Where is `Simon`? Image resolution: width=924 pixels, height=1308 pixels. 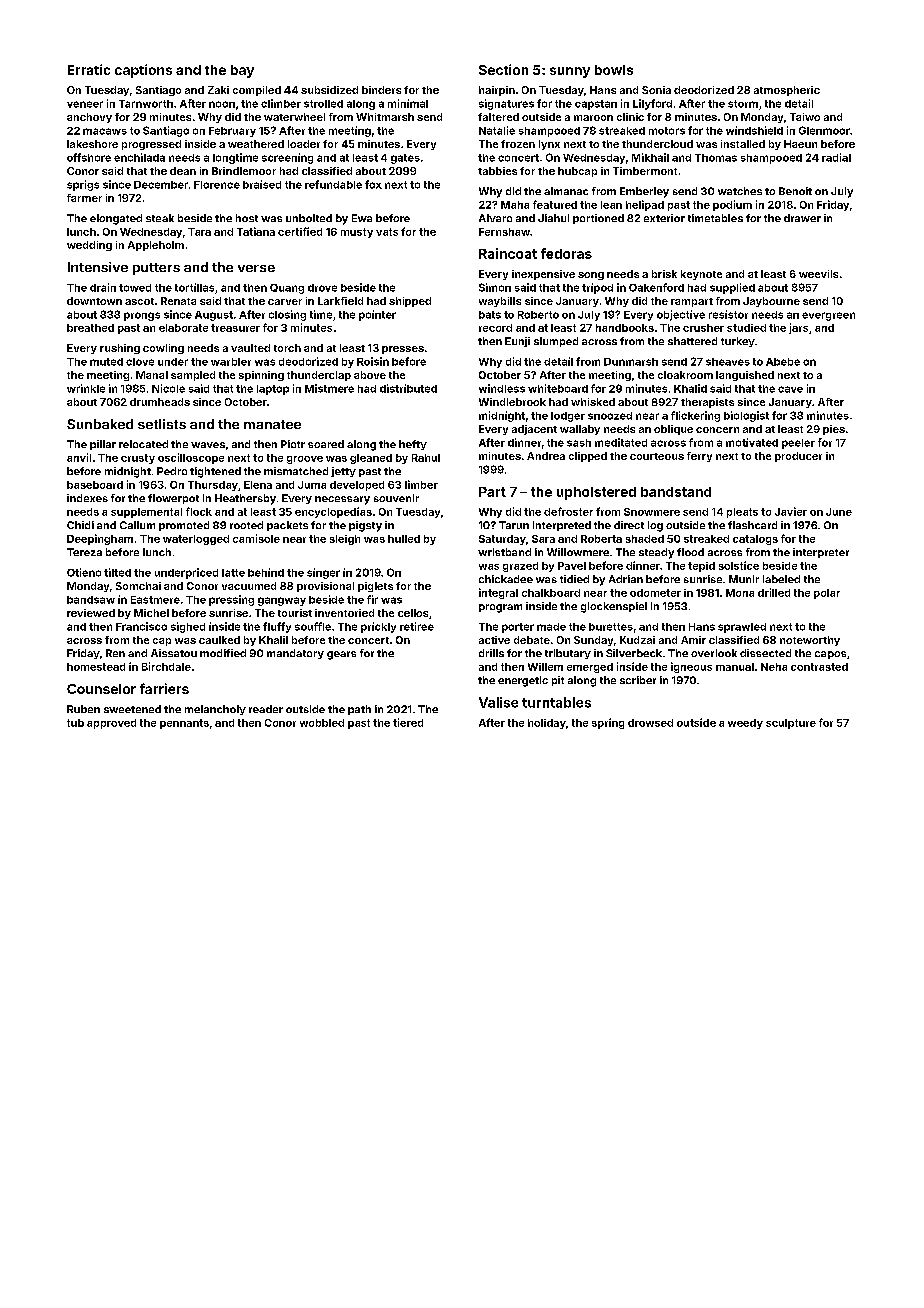
Simon is located at coordinates (495, 287).
